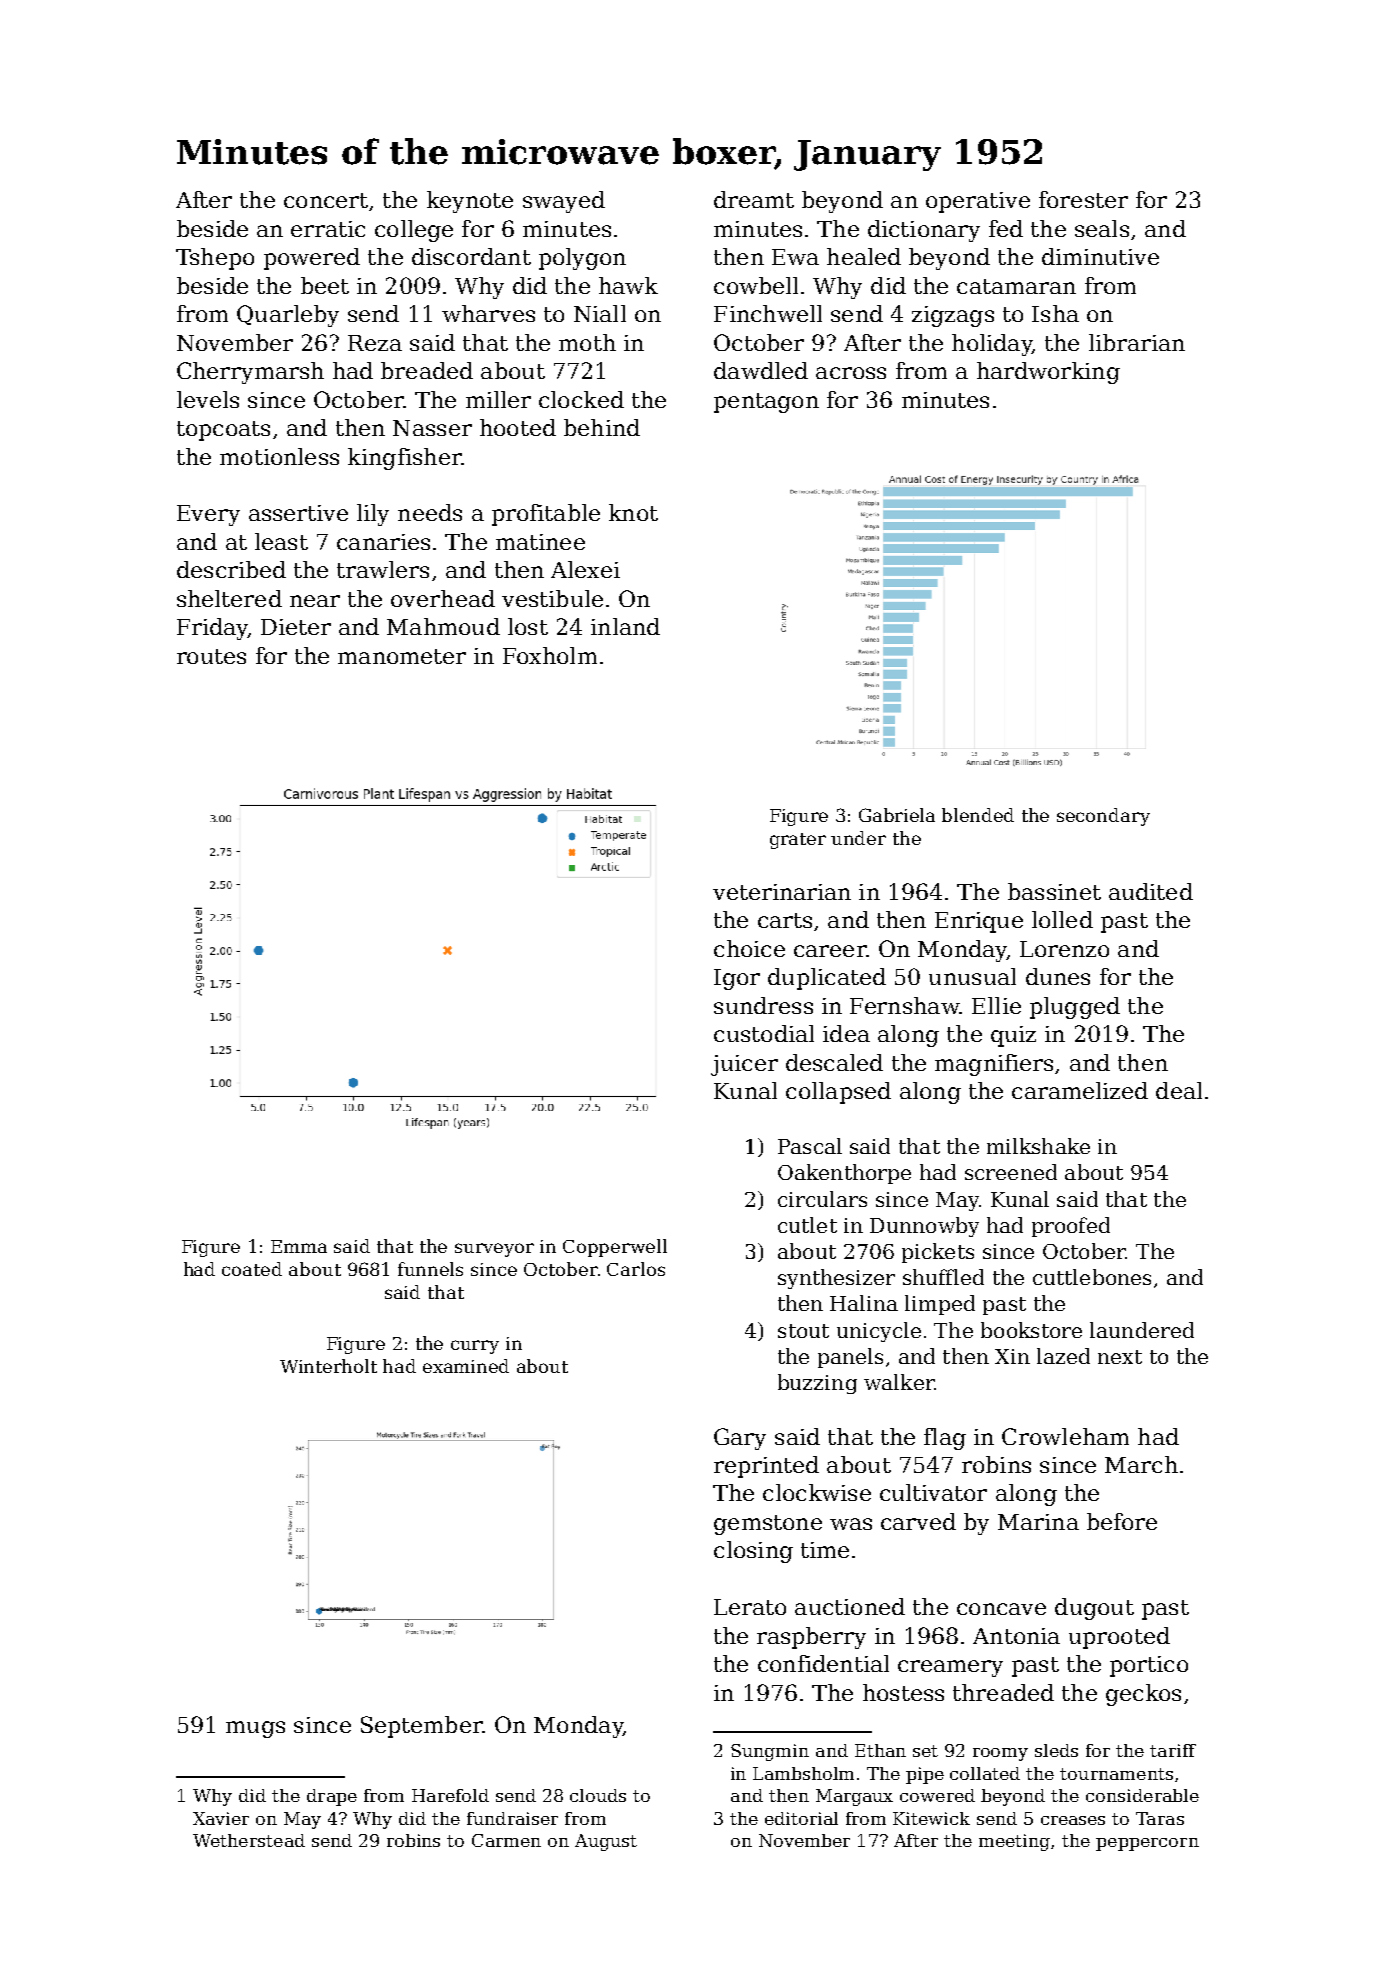  I want to click on drape, so click(332, 1797).
